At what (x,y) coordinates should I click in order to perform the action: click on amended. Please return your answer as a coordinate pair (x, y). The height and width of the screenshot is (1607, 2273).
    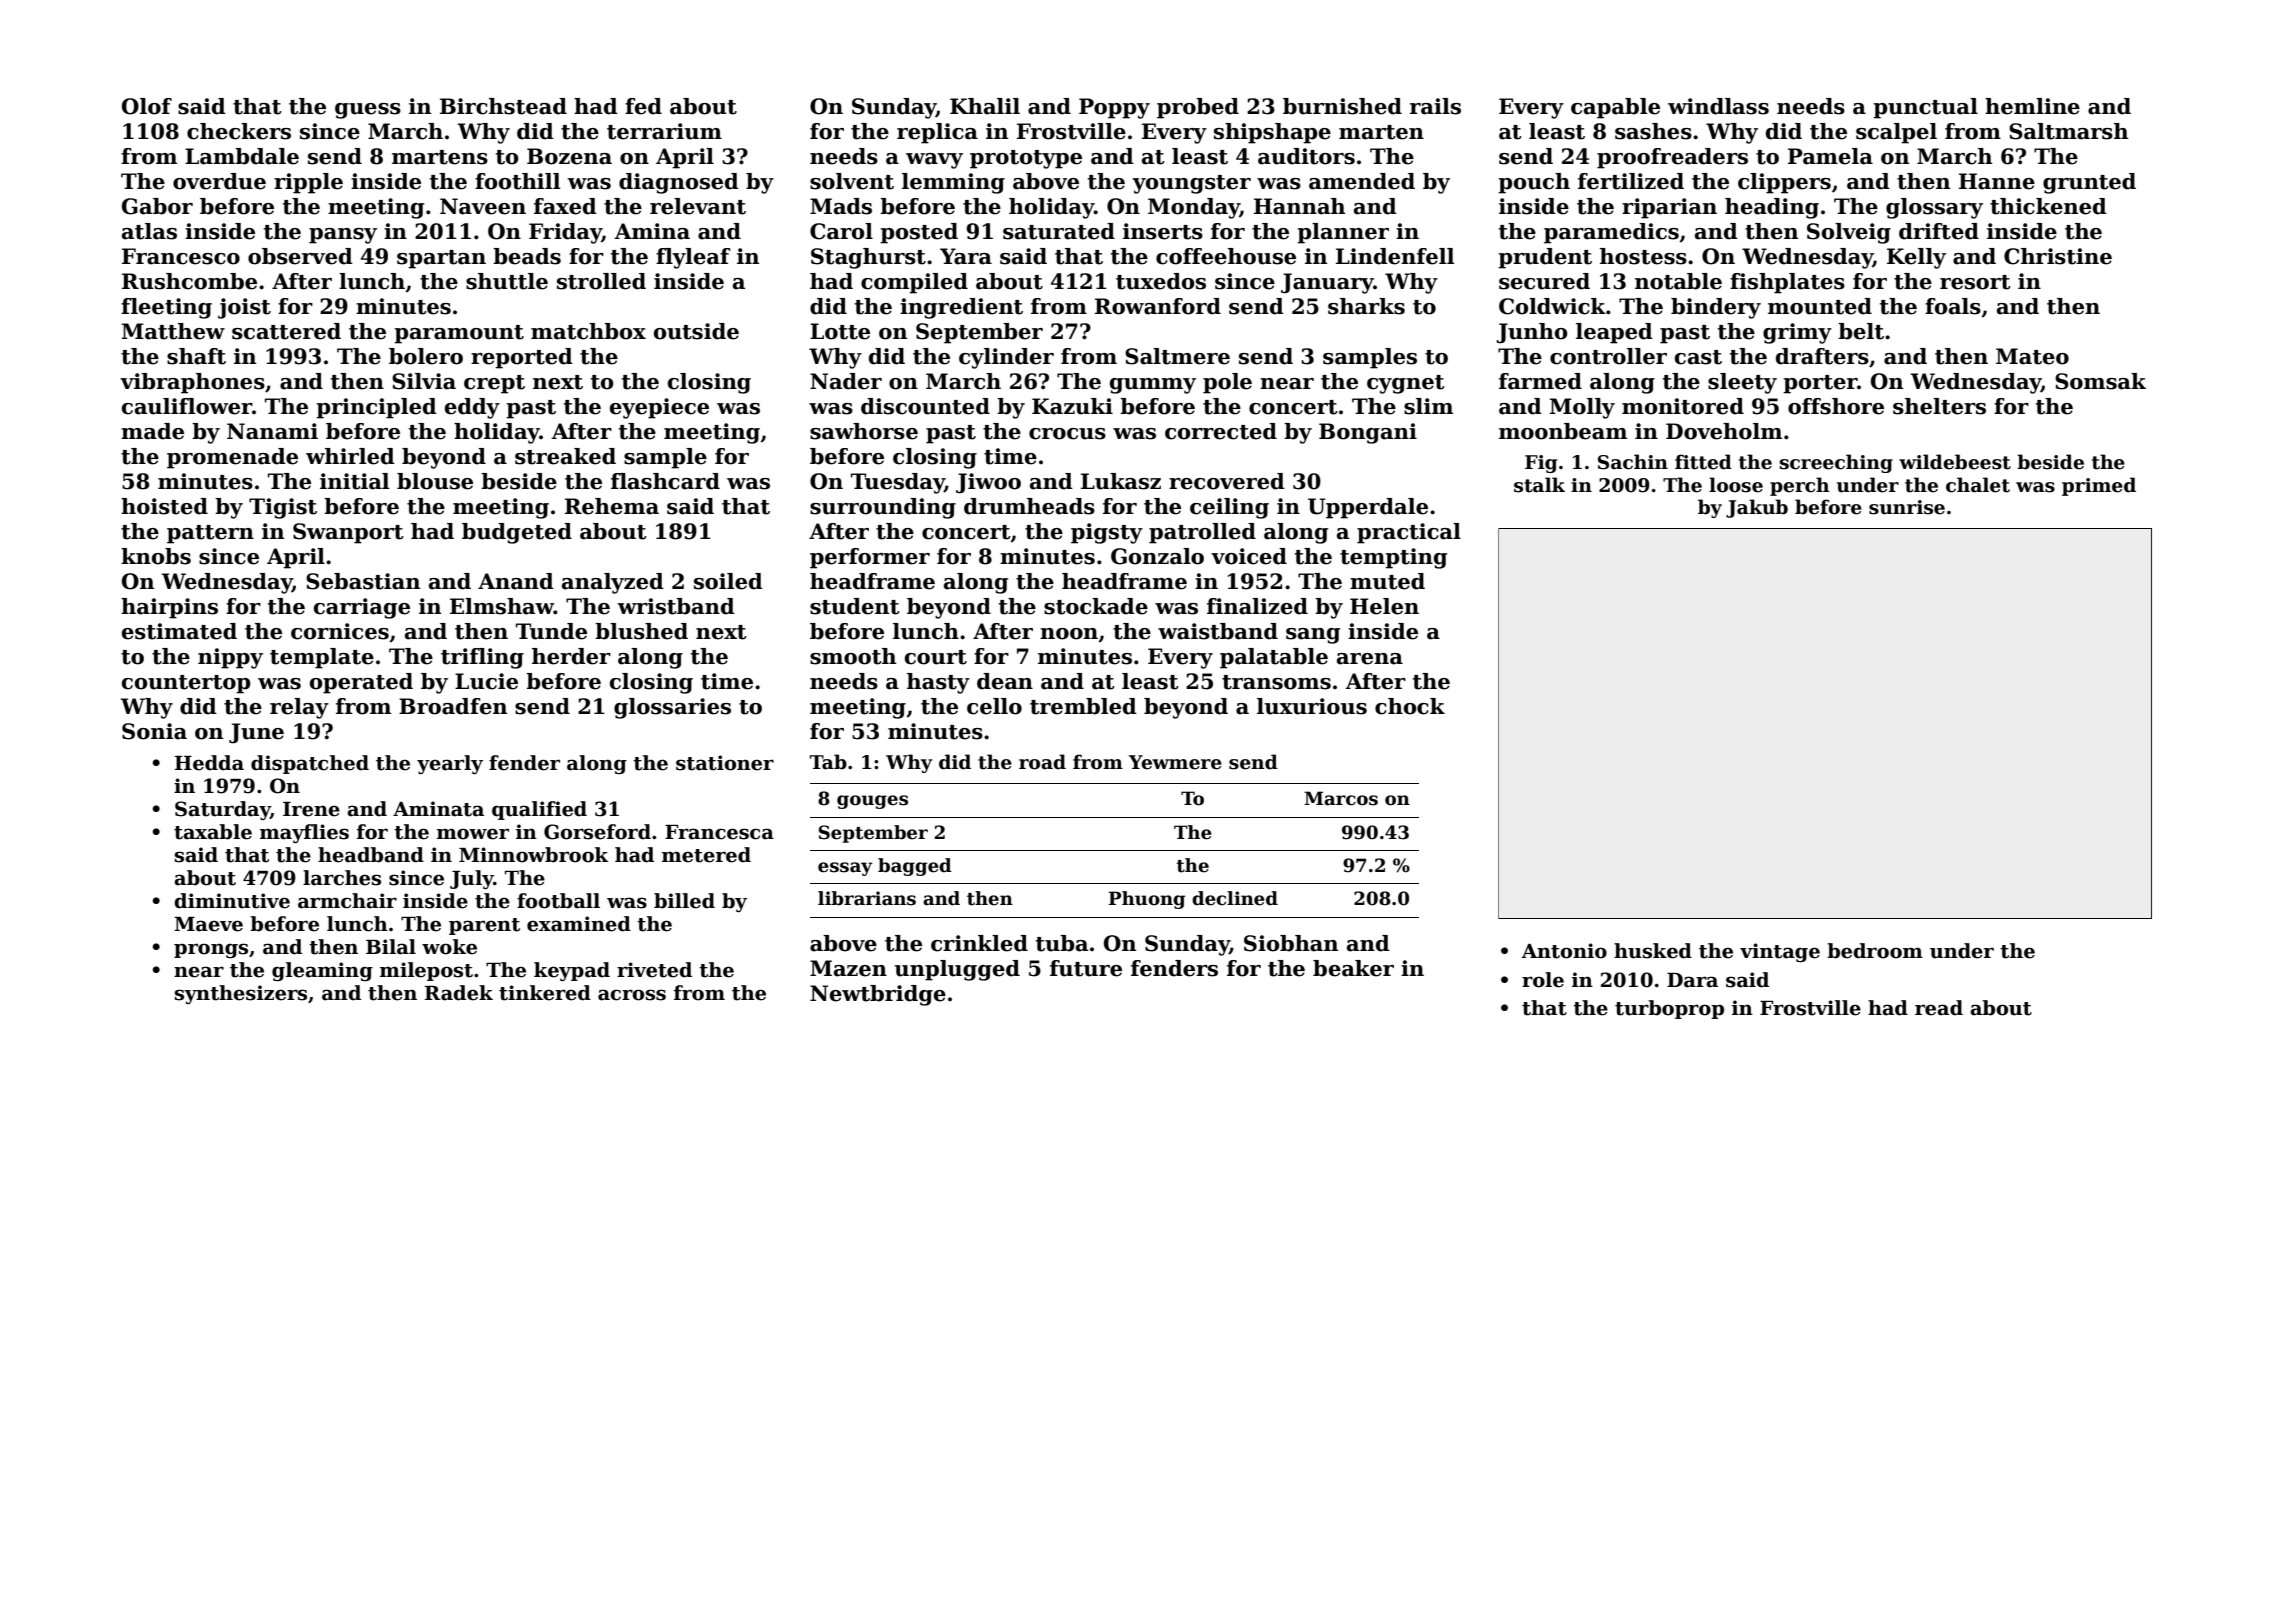
    Looking at the image, I should click on (1362, 181).
